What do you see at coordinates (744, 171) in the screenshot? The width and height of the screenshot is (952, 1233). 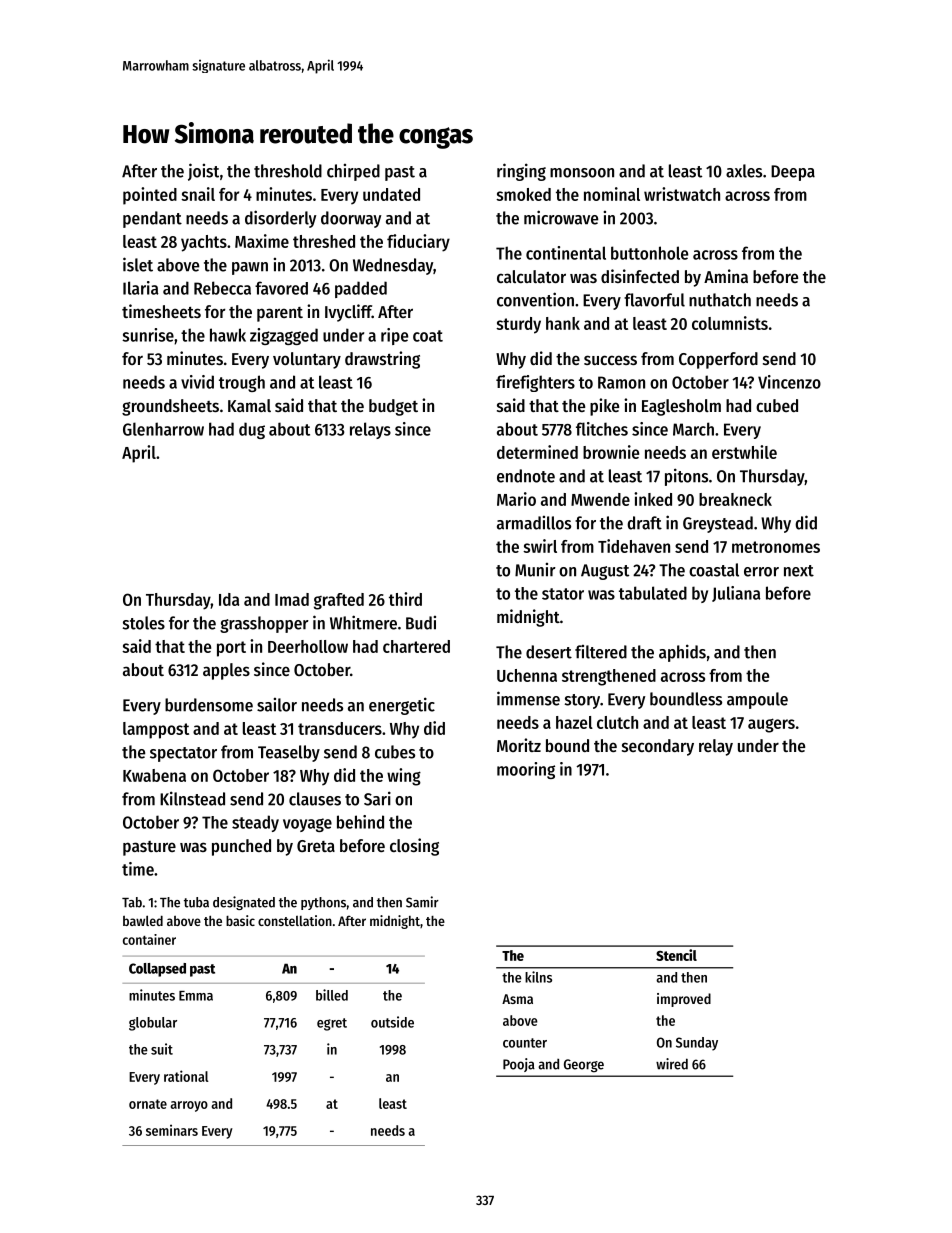 I see `axles` at bounding box center [744, 171].
